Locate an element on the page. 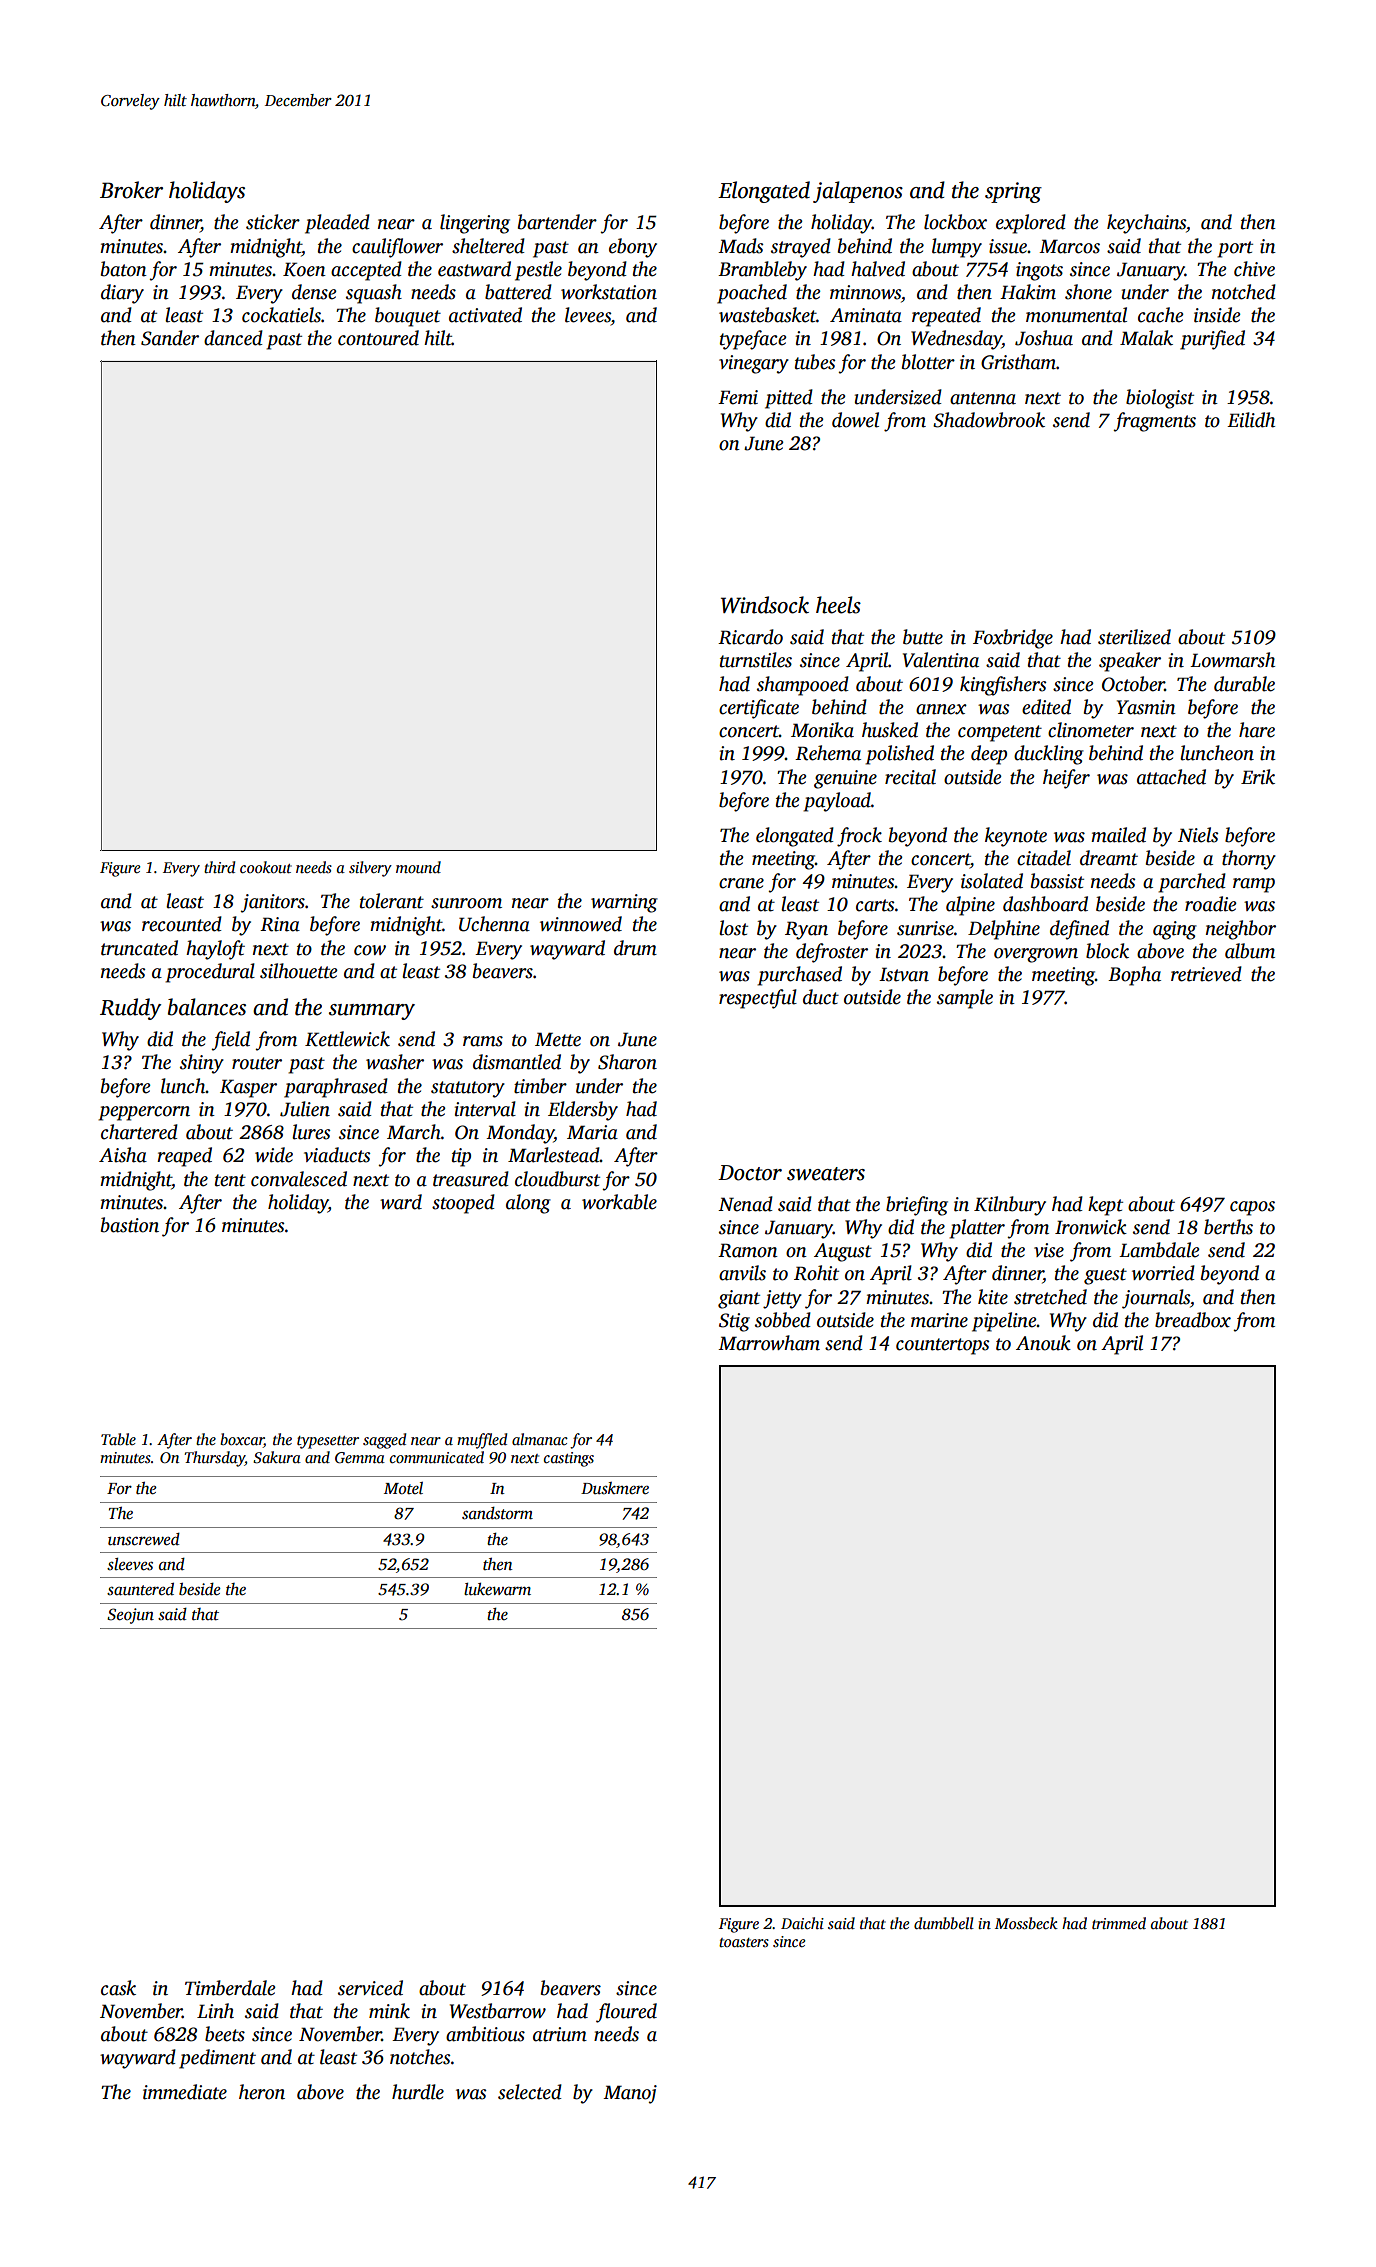 This image has height=2267, width=1376. serviced is located at coordinates (370, 1988).
